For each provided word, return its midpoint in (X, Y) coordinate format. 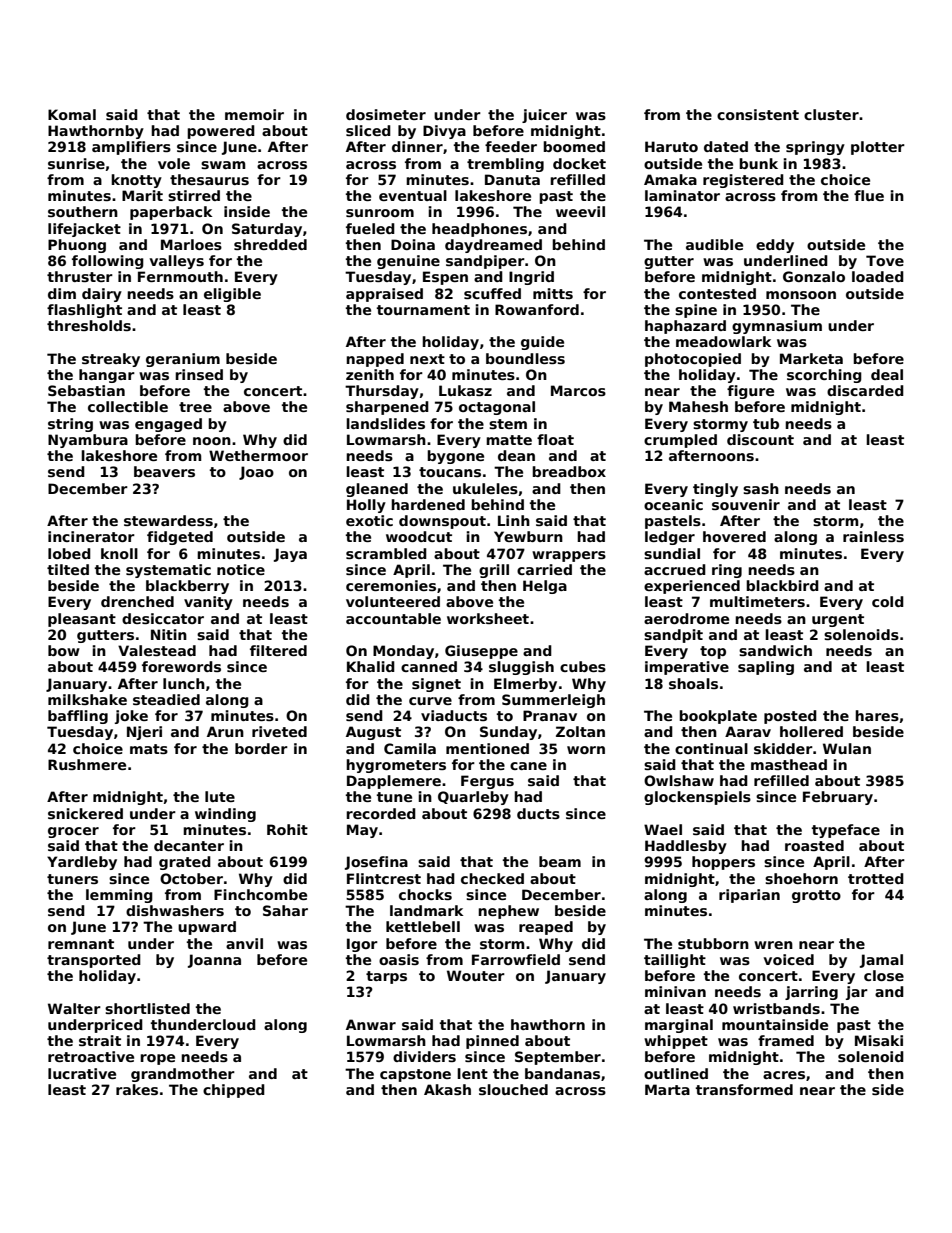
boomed (574, 146)
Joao (256, 473)
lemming (119, 896)
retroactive (91, 1056)
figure (750, 392)
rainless (873, 536)
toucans (450, 472)
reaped (546, 928)
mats (149, 749)
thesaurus (209, 179)
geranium (183, 360)
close (884, 975)
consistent (758, 114)
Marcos (578, 390)
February (838, 798)
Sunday (508, 733)
